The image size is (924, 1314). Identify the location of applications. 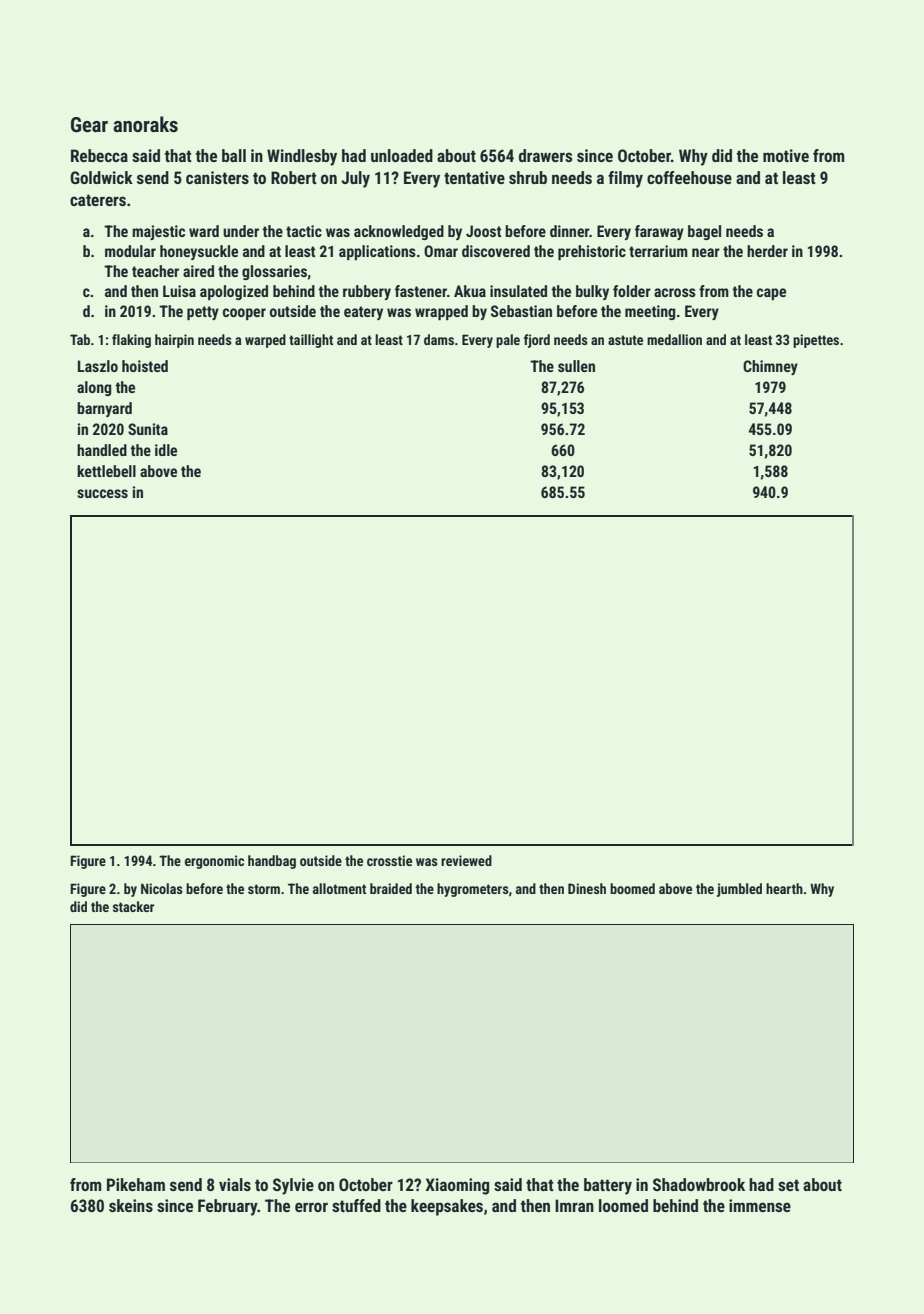
(377, 252).
